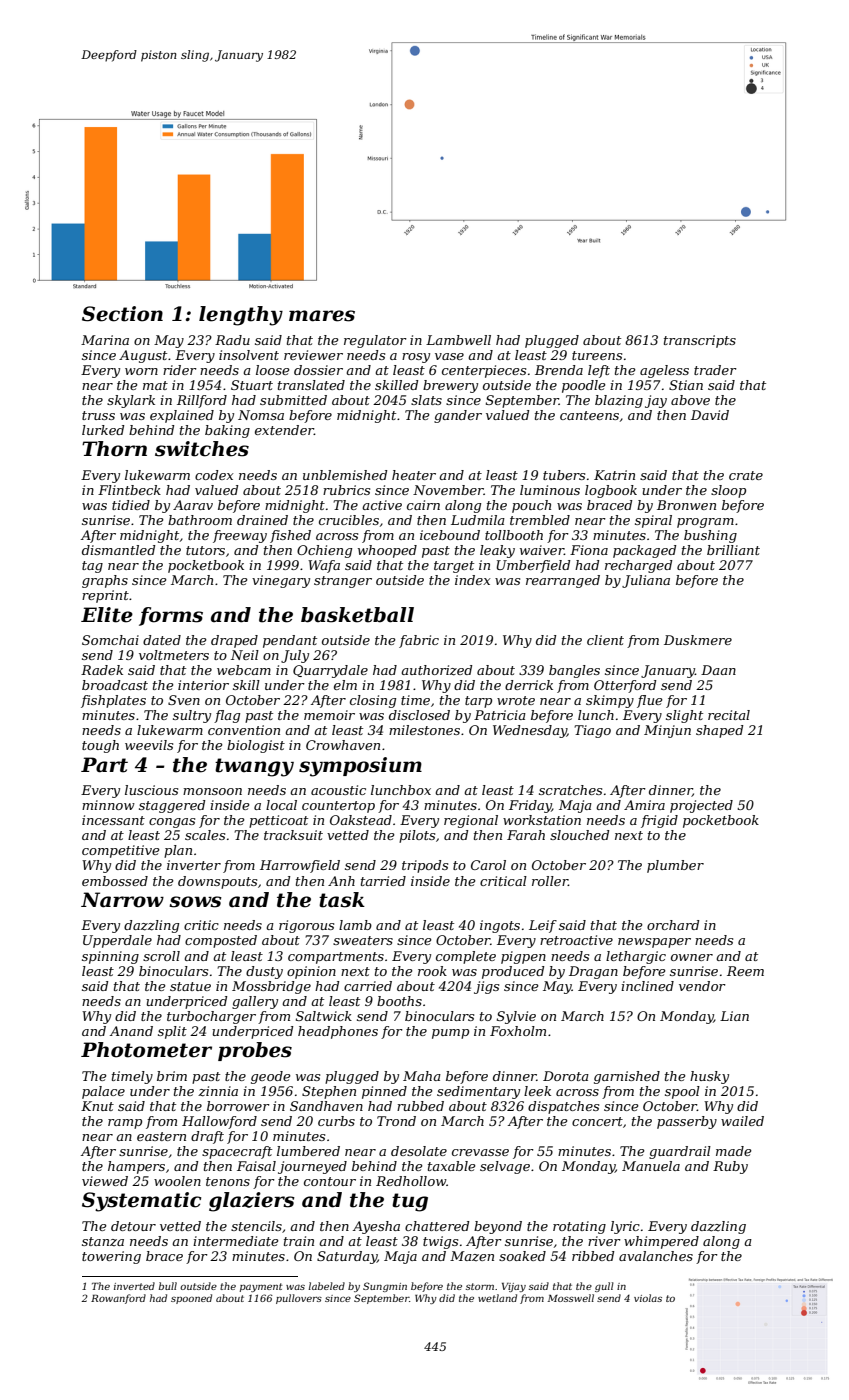  Describe the element at coordinates (718, 670) in the image. I see `Daan` at that location.
